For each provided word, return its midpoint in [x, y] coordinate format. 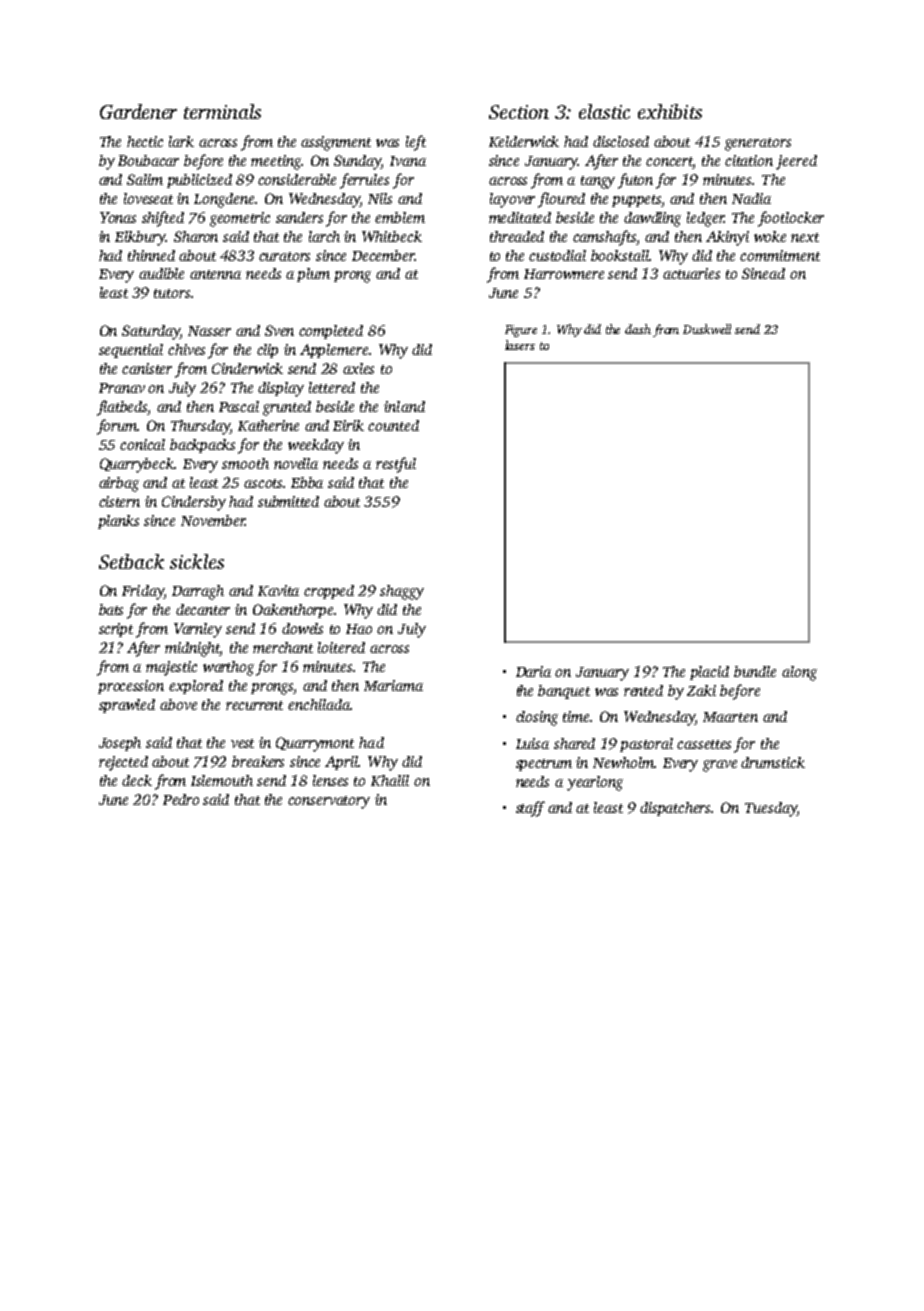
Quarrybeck [137, 465]
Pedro [181, 799]
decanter [203, 609]
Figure [521, 331]
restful [396, 465]
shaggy [402, 592]
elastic [604, 111]
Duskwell [707, 329]
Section [519, 112]
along [799, 673]
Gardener [138, 111]
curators [284, 256]
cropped [329, 592]
